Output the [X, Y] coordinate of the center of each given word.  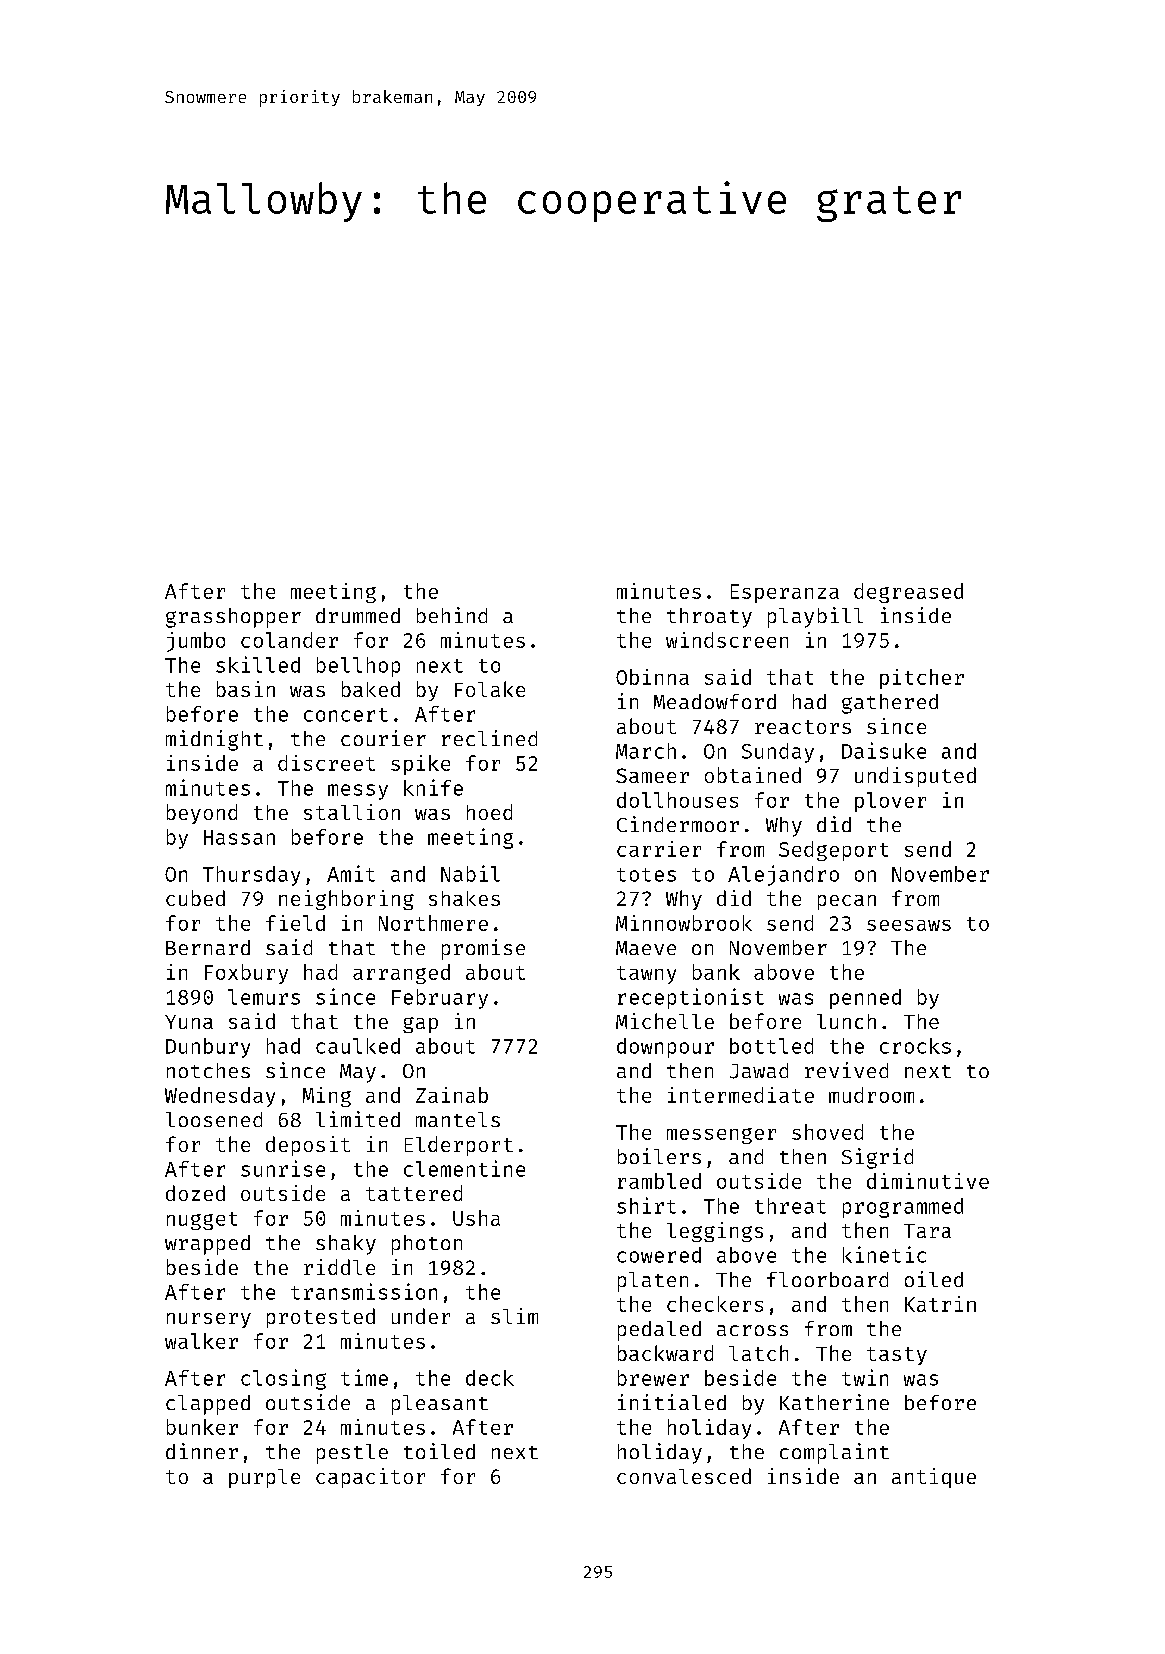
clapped [208, 1405]
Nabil [470, 873]
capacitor [370, 1478]
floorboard [827, 1279]
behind [452, 615]
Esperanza [785, 593]
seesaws [909, 925]
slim [514, 1316]
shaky [346, 1245]
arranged [401, 974]
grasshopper [233, 618]
